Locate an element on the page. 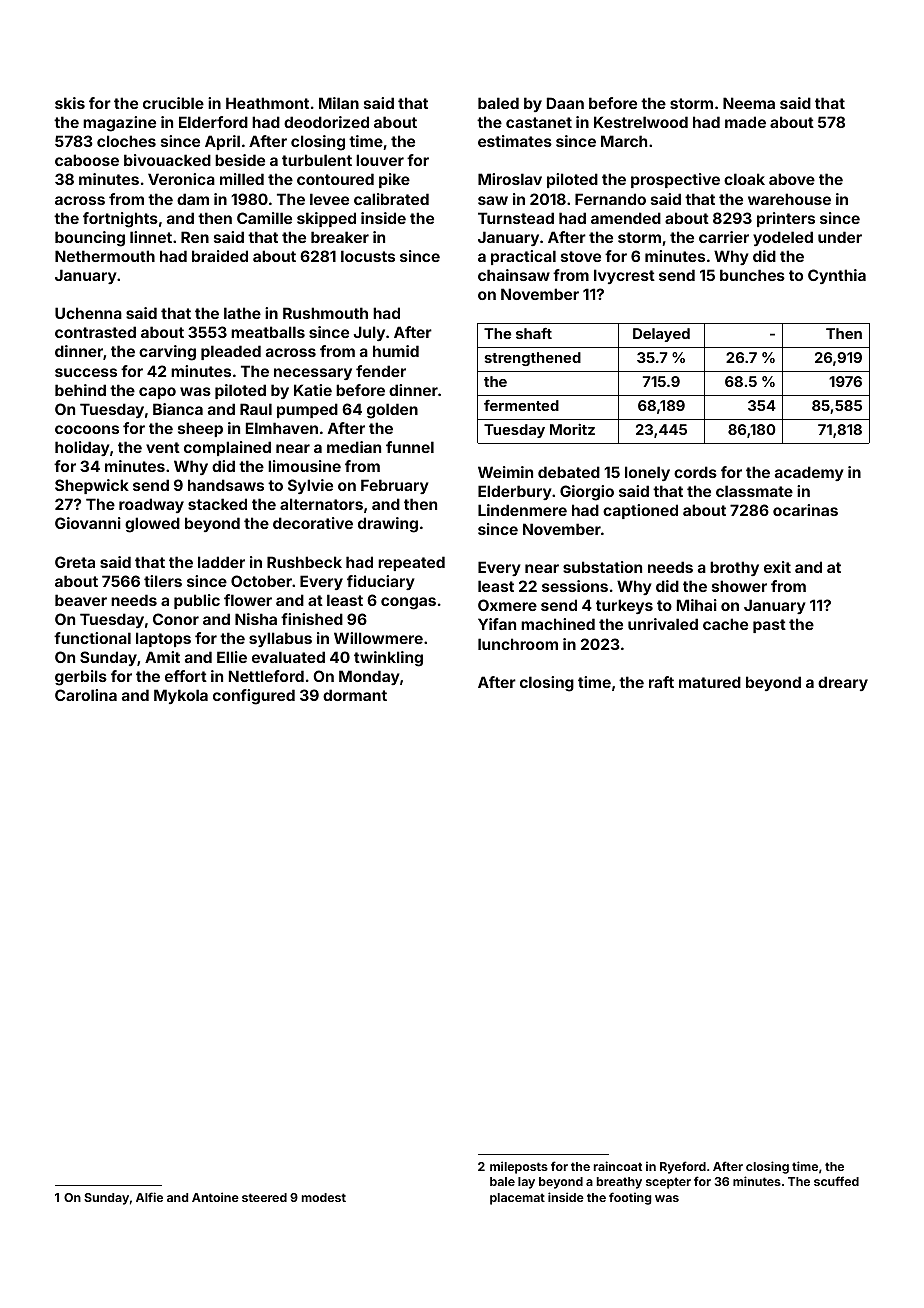 This image has width=924, height=1308. dreary is located at coordinates (843, 683).
